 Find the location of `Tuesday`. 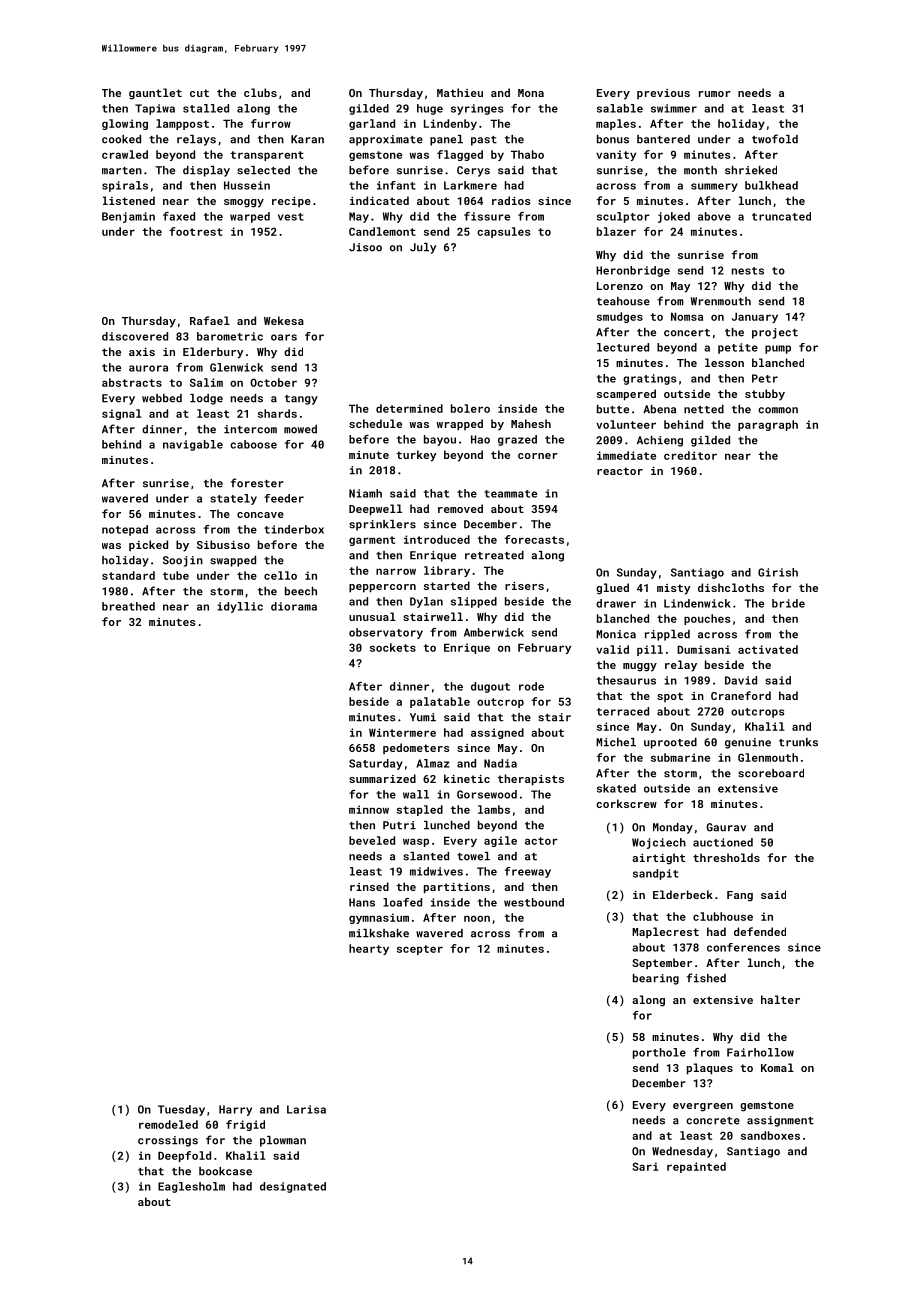

Tuesday is located at coordinates (181, 1110).
